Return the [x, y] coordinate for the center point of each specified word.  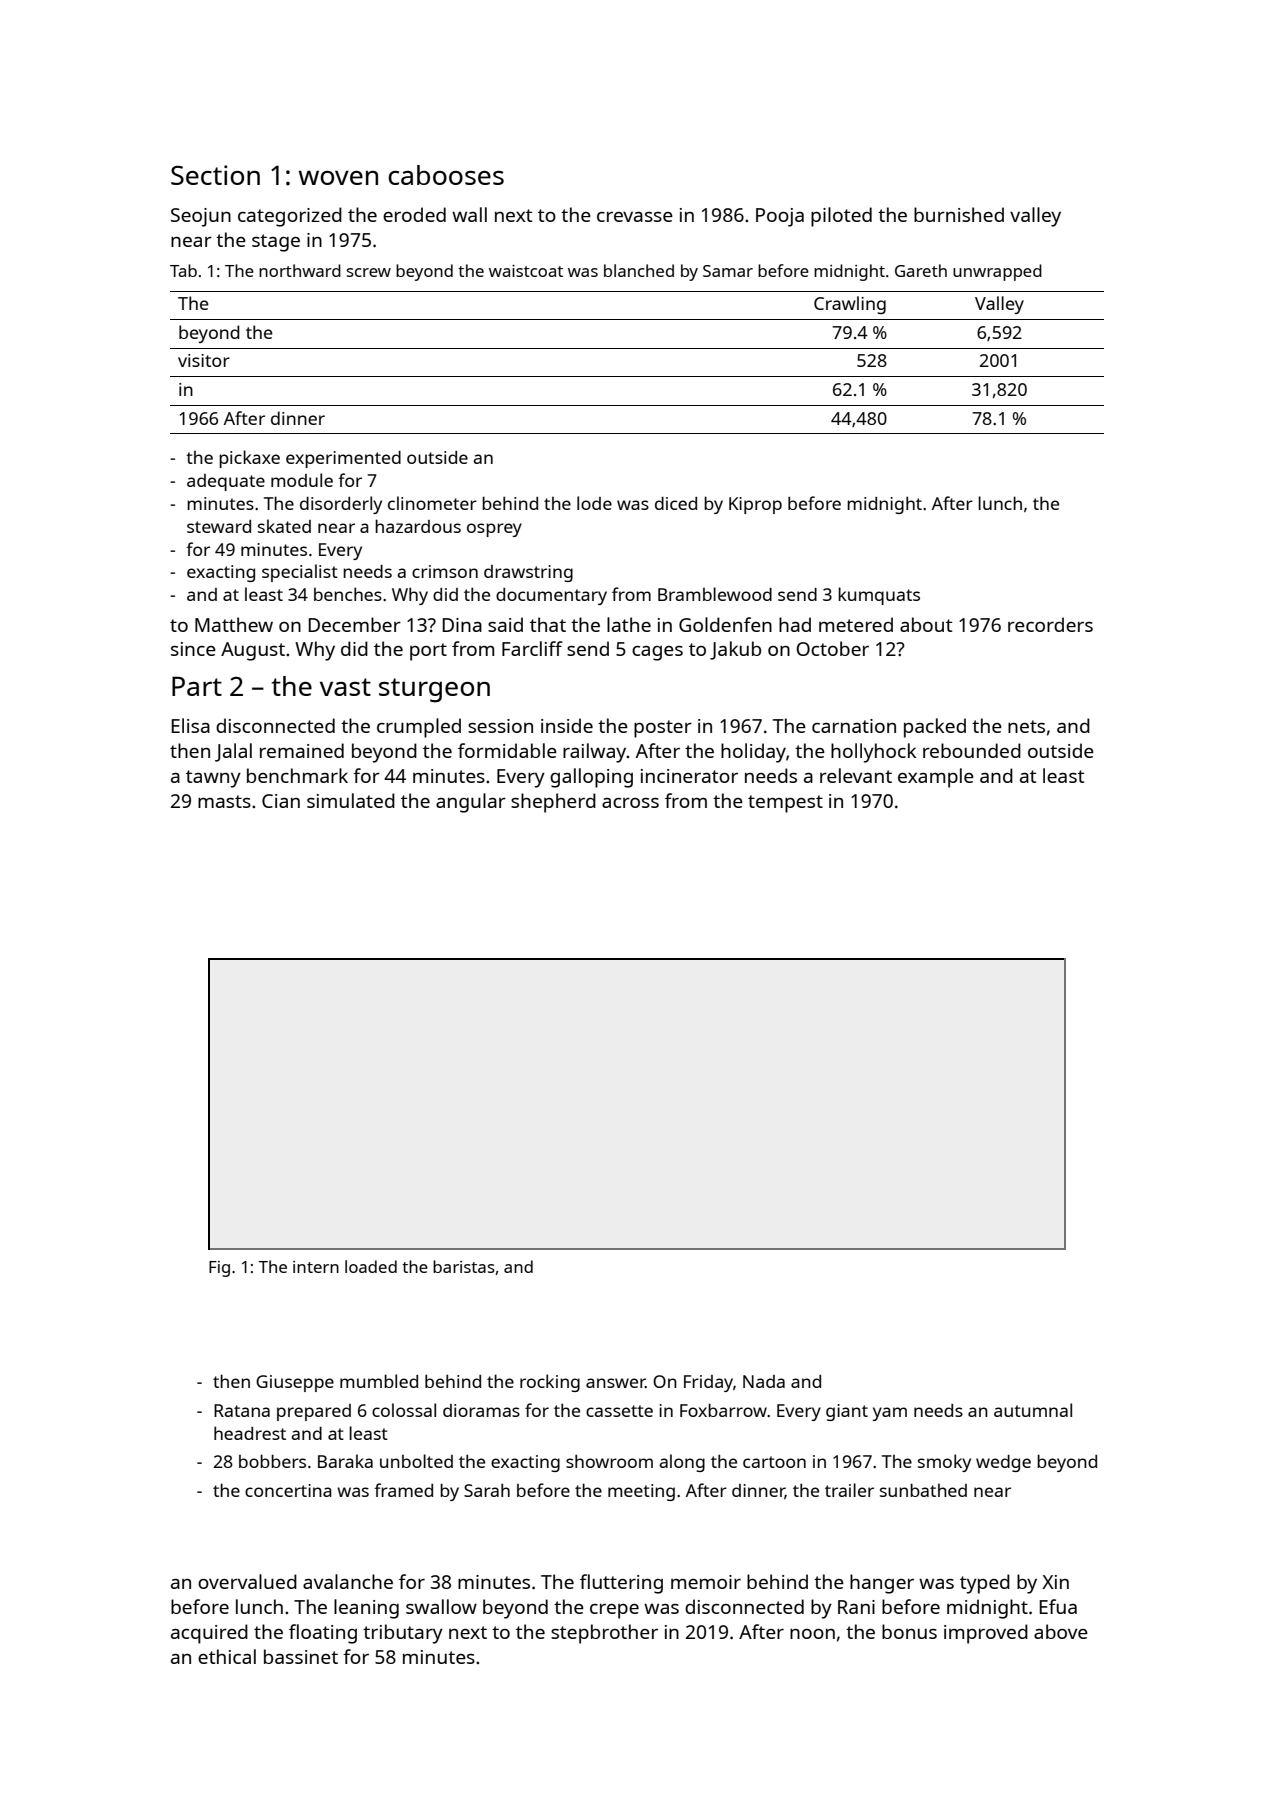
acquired [209, 1634]
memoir [706, 1582]
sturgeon [434, 690]
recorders [1050, 624]
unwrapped [997, 272]
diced [676, 503]
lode [594, 503]
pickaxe [249, 459]
